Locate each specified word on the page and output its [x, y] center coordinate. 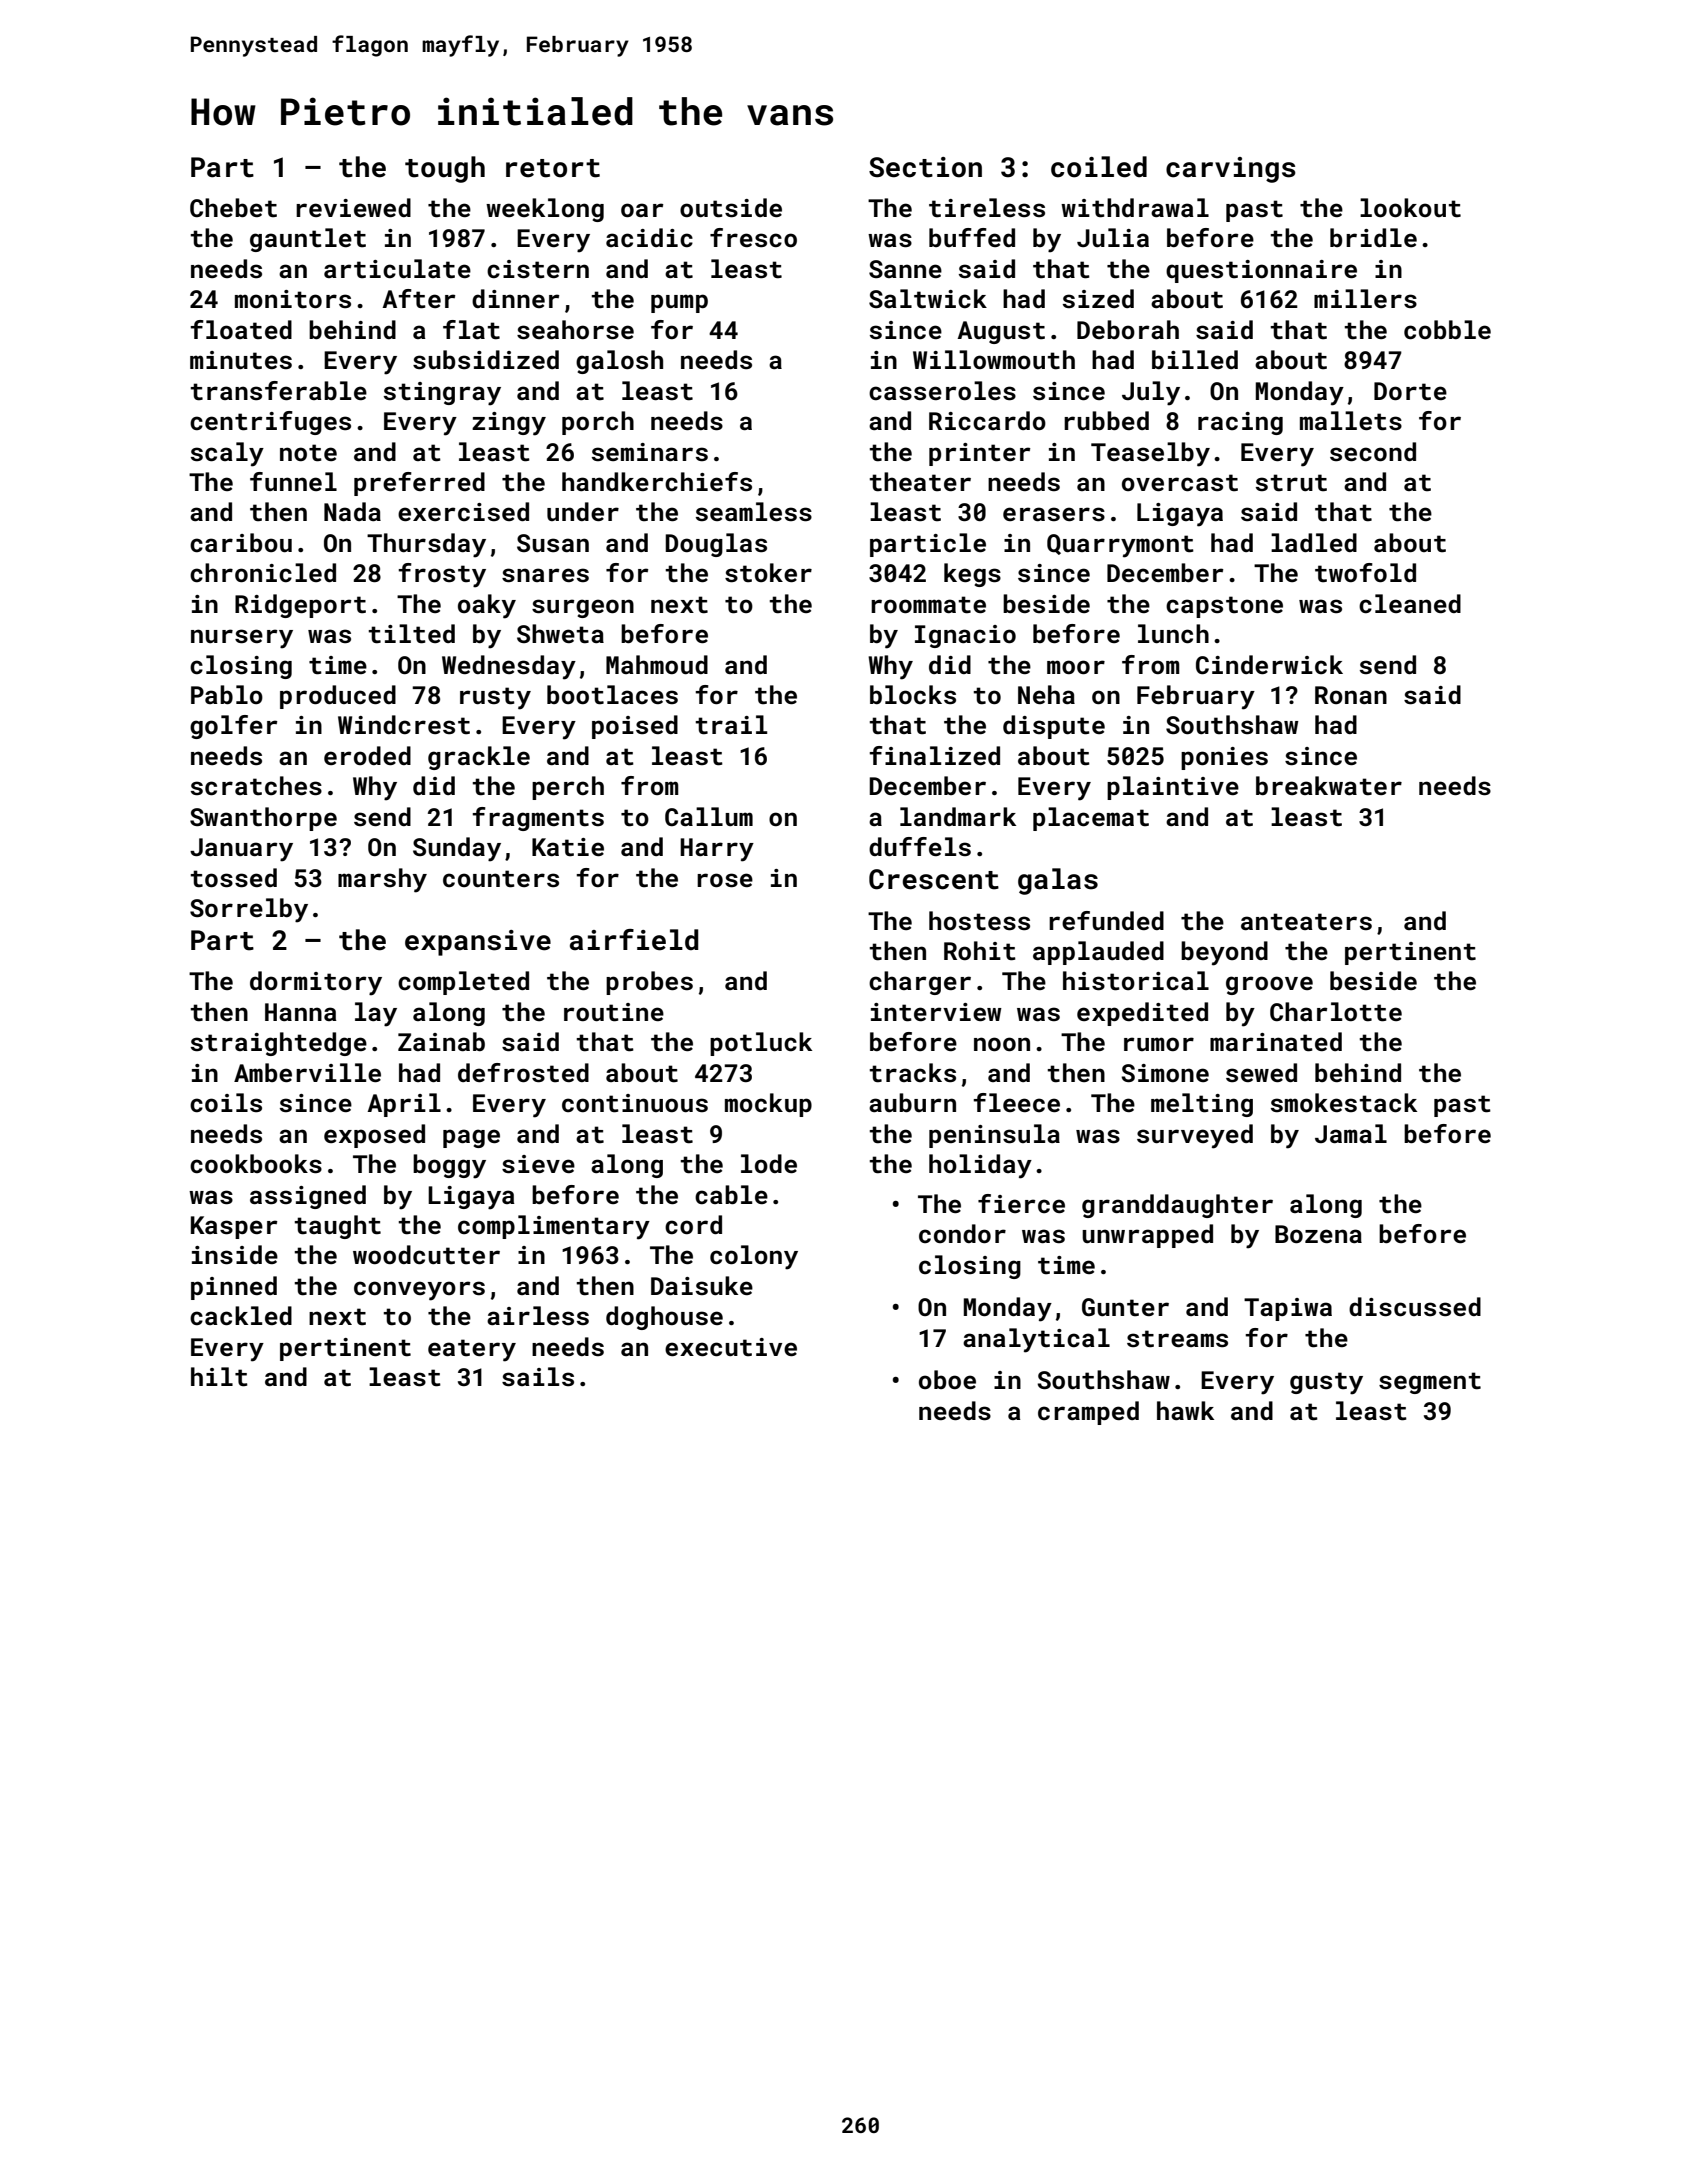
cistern [538, 269]
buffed [972, 237]
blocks [913, 695]
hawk [1185, 1410]
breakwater [1329, 786]
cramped [1088, 1413]
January [241, 850]
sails [538, 1377]
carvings [1231, 170]
